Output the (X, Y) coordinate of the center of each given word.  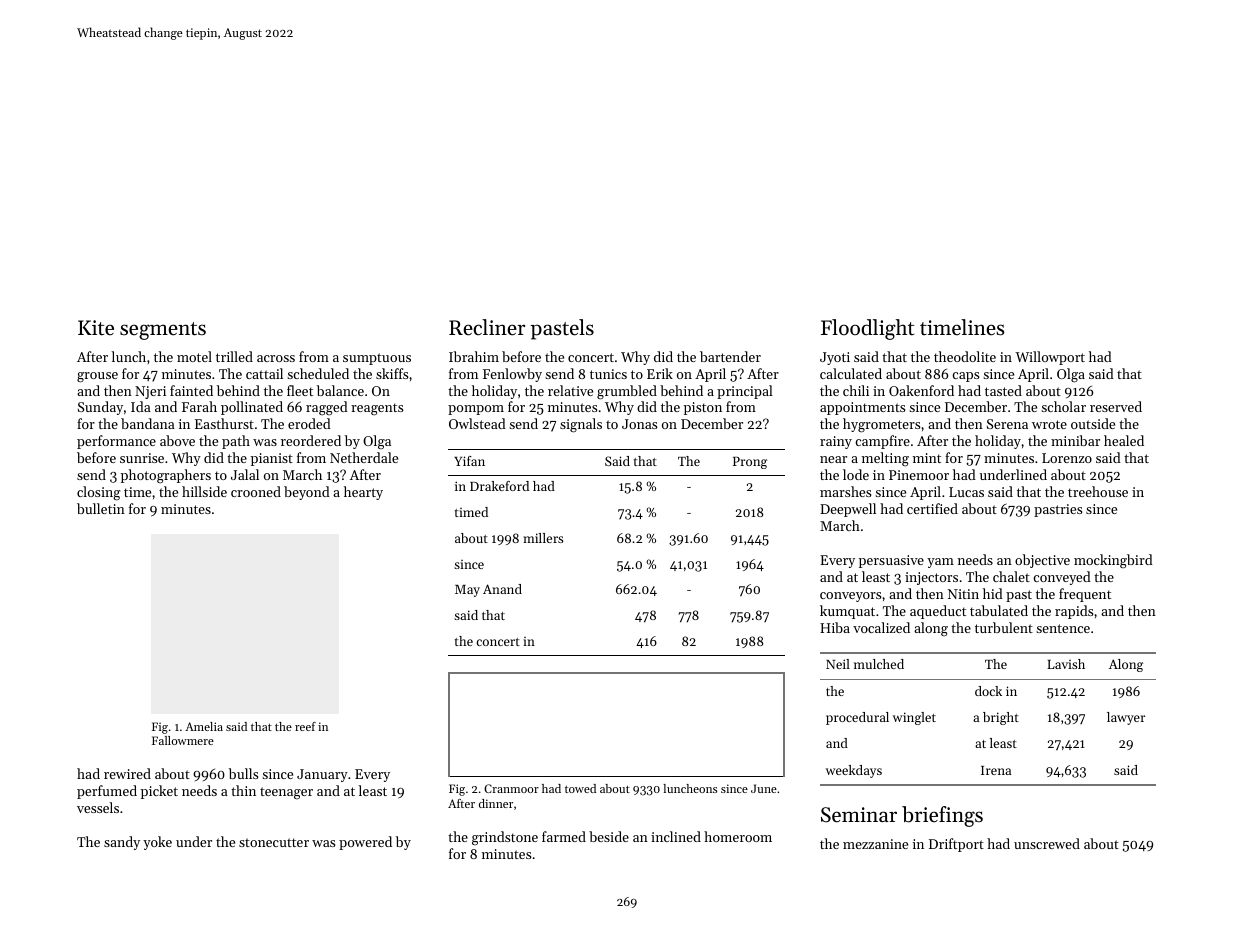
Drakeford (499, 486)
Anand (502, 589)
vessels (98, 807)
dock (988, 691)
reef (305, 726)
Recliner (487, 327)
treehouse (1098, 491)
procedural (857, 718)
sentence (1063, 628)
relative (570, 390)
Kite (96, 328)
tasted (1003, 390)
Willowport (1050, 358)
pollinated (252, 408)
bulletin (101, 508)
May (467, 591)
